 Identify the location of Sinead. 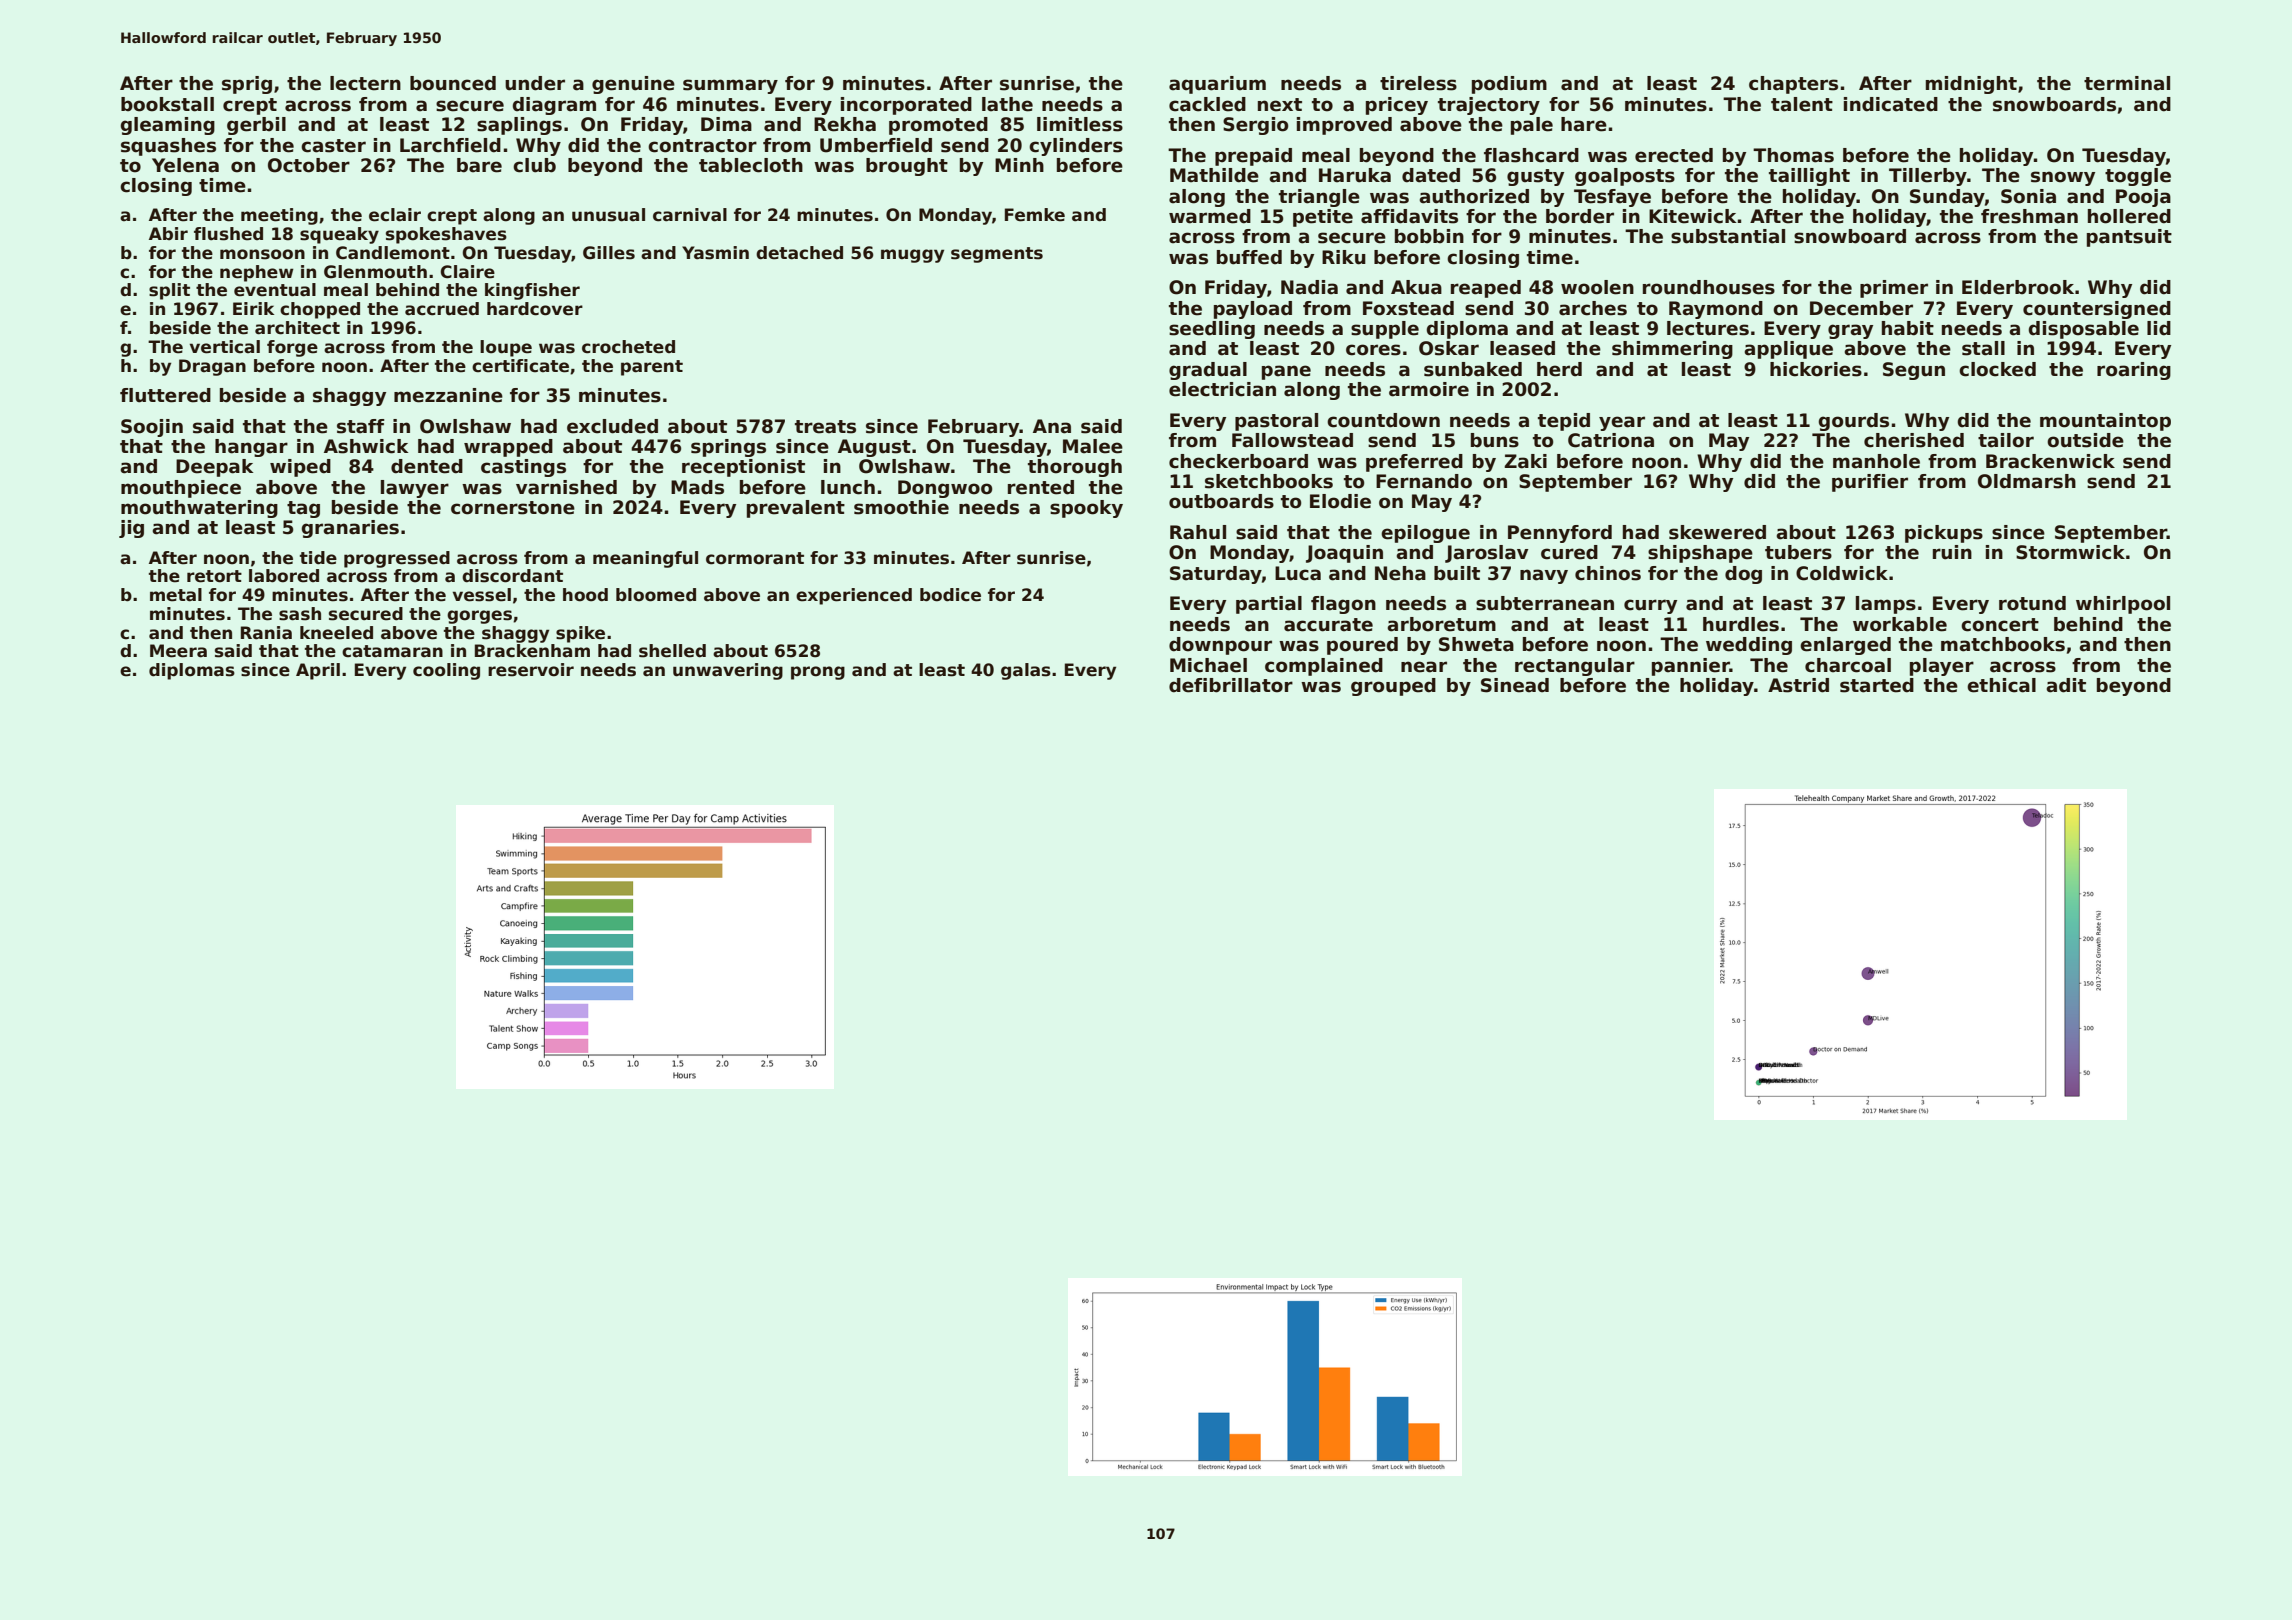
(1515, 685).
